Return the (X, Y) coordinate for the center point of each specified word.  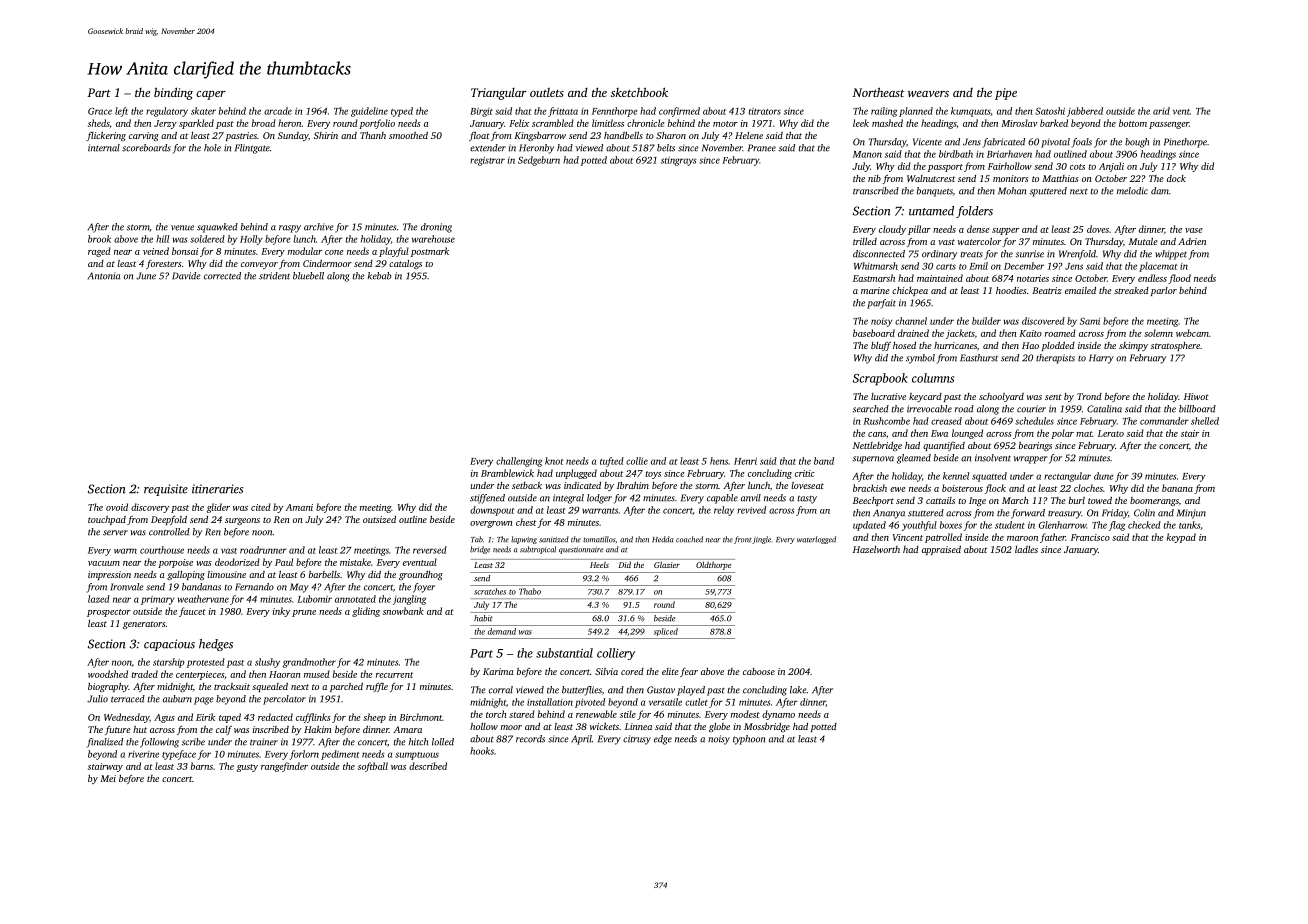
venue (182, 228)
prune (304, 613)
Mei (108, 778)
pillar (919, 230)
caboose (759, 671)
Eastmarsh (874, 278)
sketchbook (639, 92)
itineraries (217, 489)
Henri (745, 461)
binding (173, 93)
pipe (1006, 94)
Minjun (1191, 514)
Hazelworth (876, 549)
